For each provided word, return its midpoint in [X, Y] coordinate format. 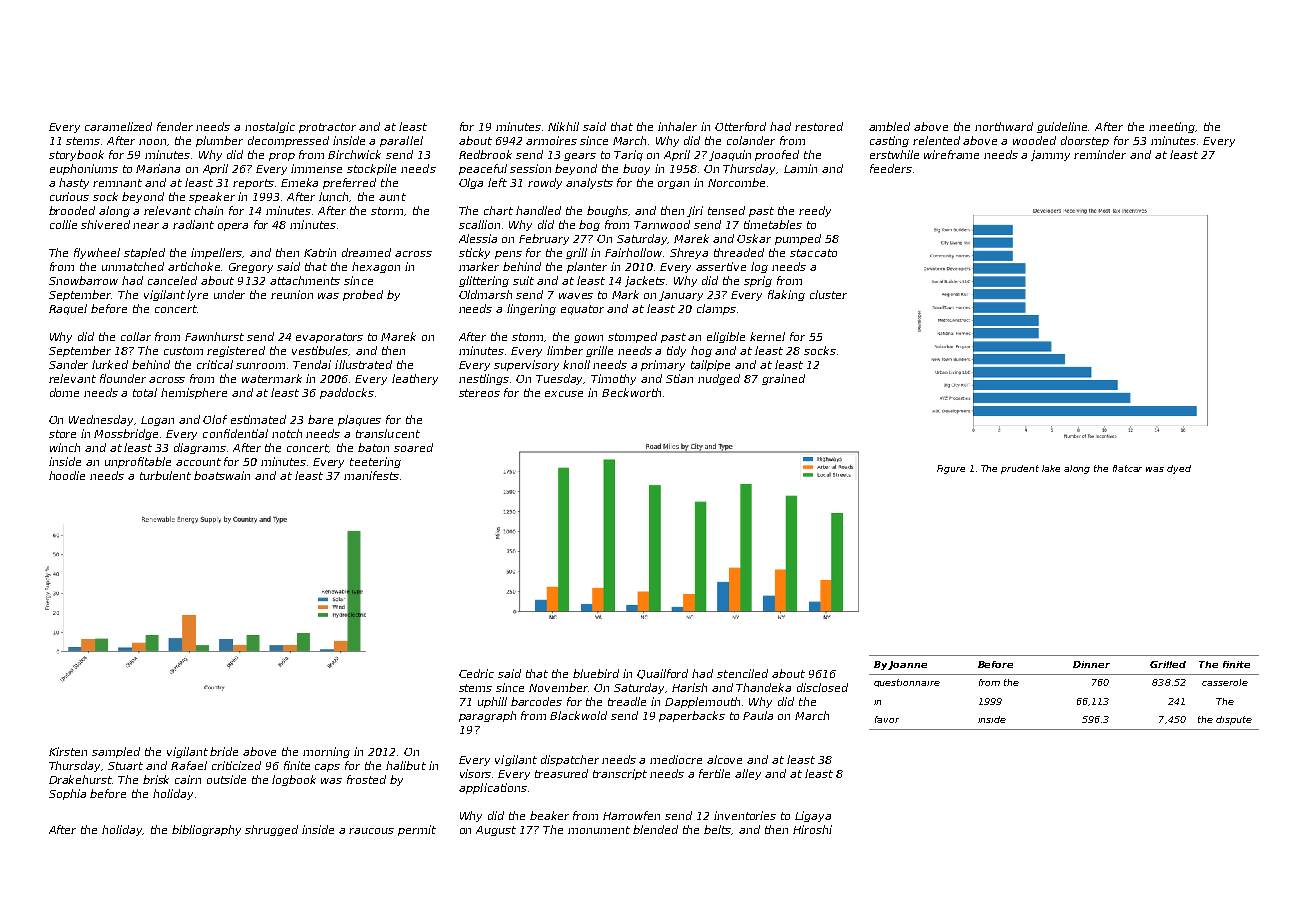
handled [538, 210]
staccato [813, 253]
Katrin [320, 252]
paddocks [347, 393]
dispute [1234, 720]
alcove [724, 759]
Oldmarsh [485, 294]
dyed [1179, 469]
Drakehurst [81, 779]
